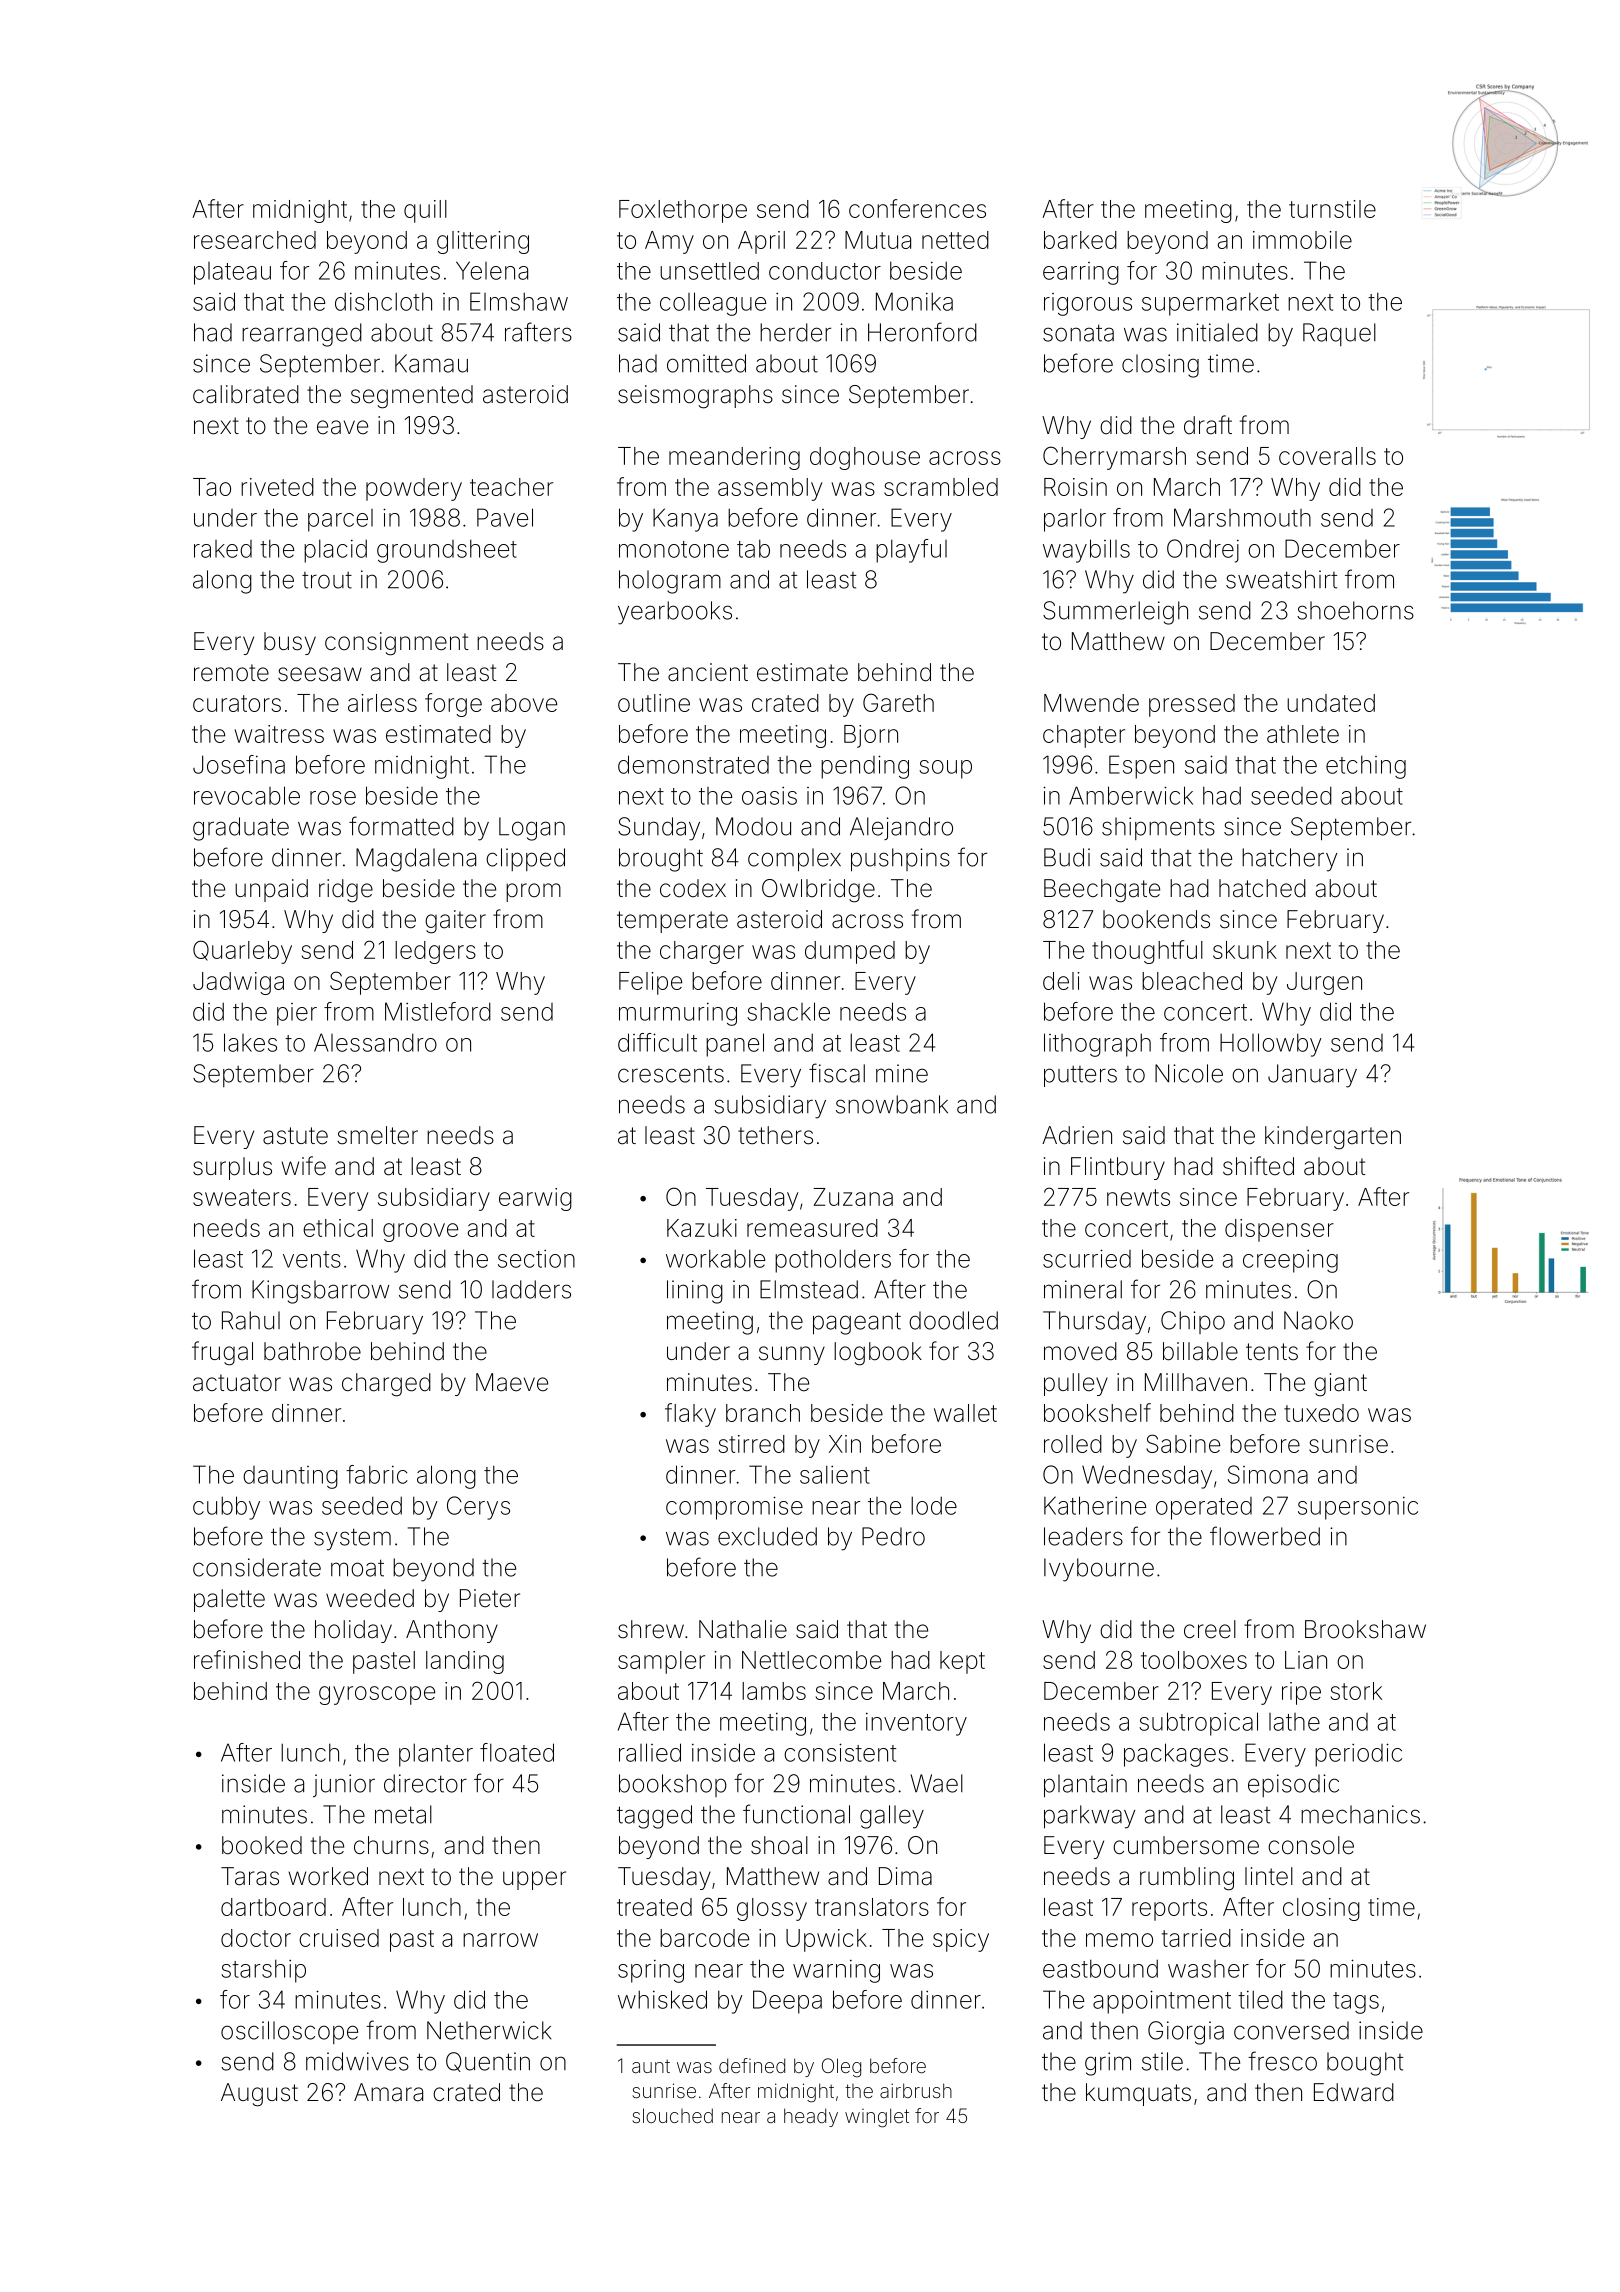 This screenshot has height=2292, width=1620. Describe the element at coordinates (871, 736) in the screenshot. I see `Bjorn` at that location.
